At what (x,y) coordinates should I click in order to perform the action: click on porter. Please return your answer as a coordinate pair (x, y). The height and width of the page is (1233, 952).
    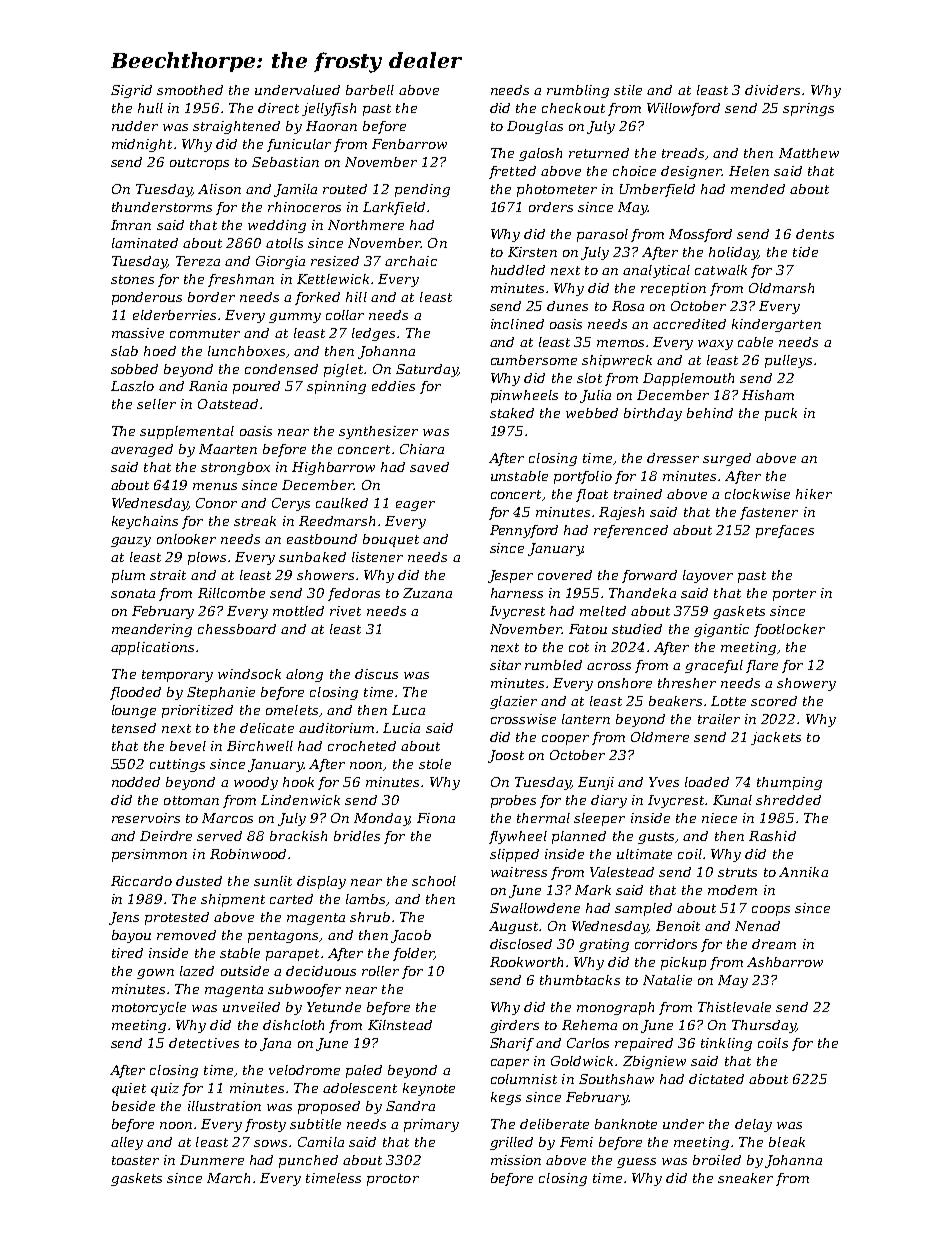
    Looking at the image, I should click on (794, 595).
